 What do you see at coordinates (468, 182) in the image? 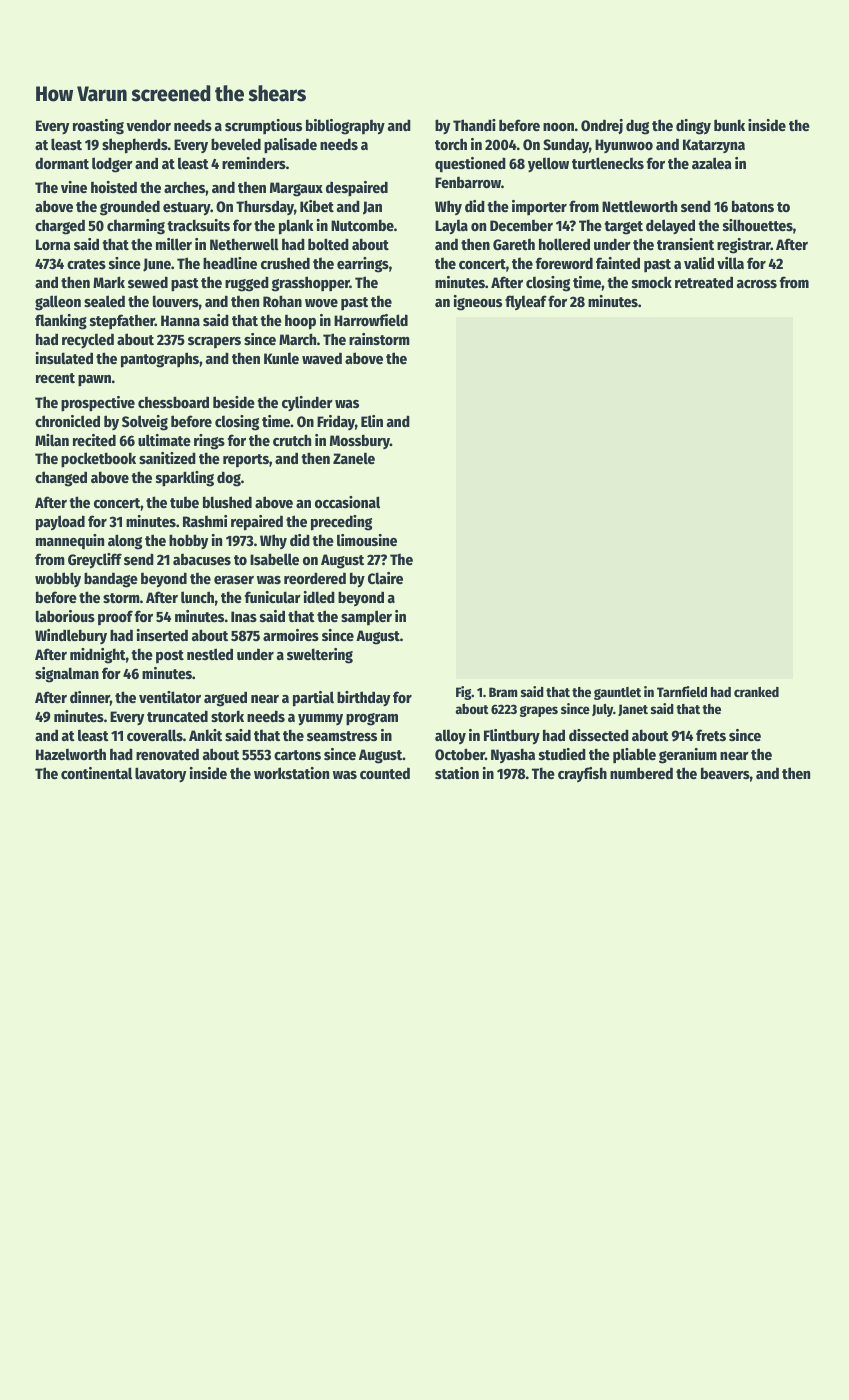
I see `Fenbarrow` at bounding box center [468, 182].
